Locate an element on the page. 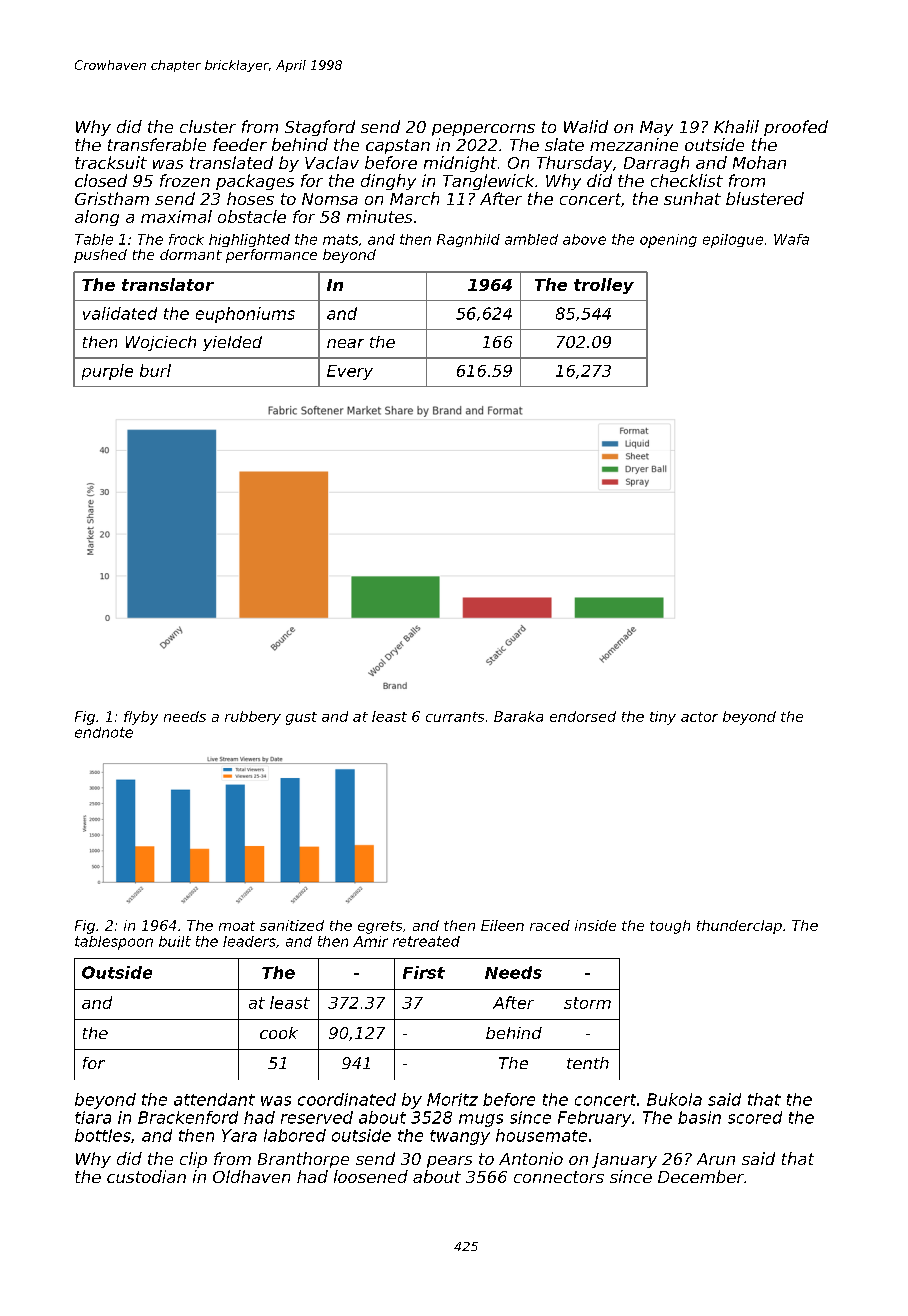  actor is located at coordinates (699, 717).
